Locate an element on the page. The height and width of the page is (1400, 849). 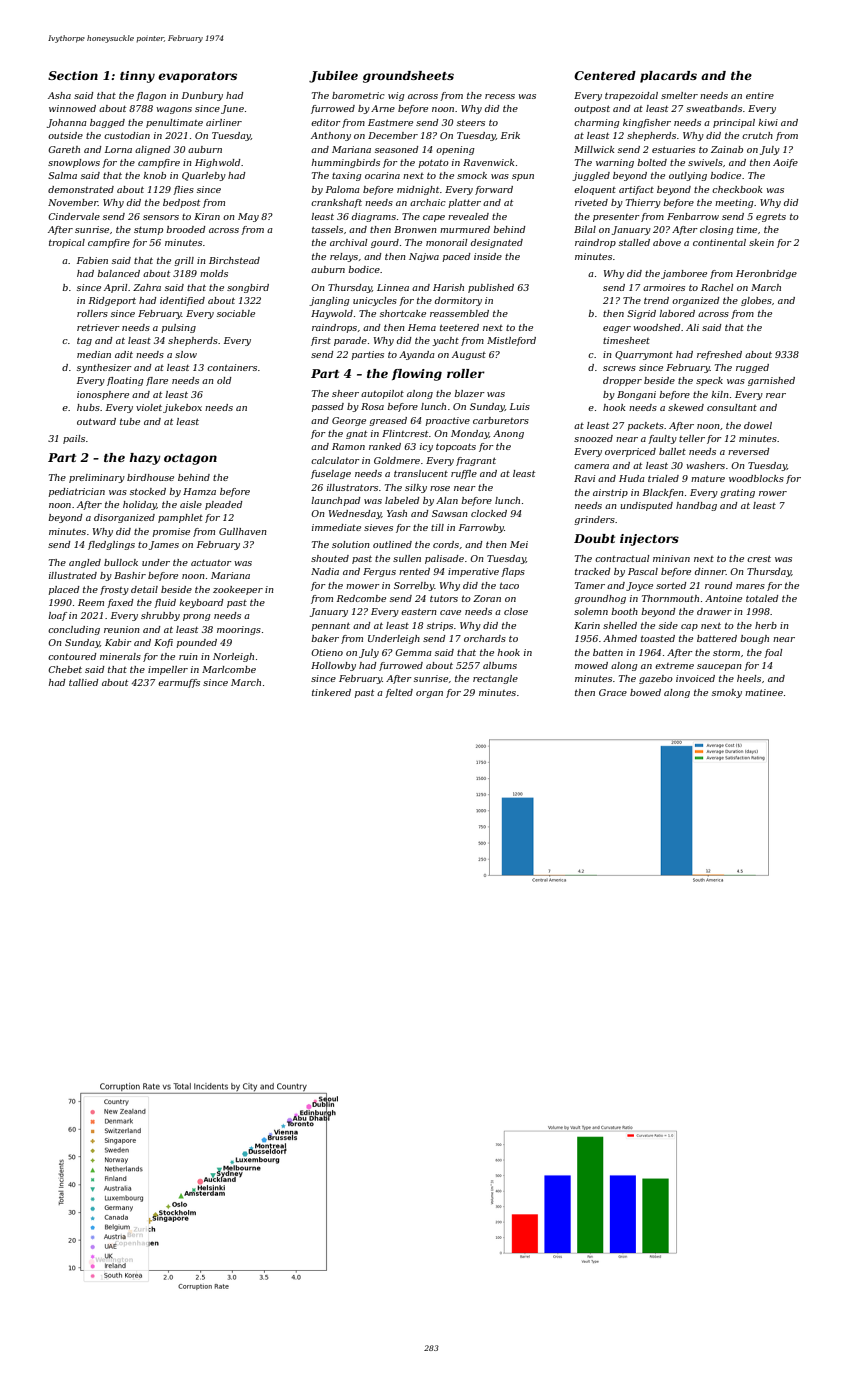
Highwold is located at coordinates (218, 163).
